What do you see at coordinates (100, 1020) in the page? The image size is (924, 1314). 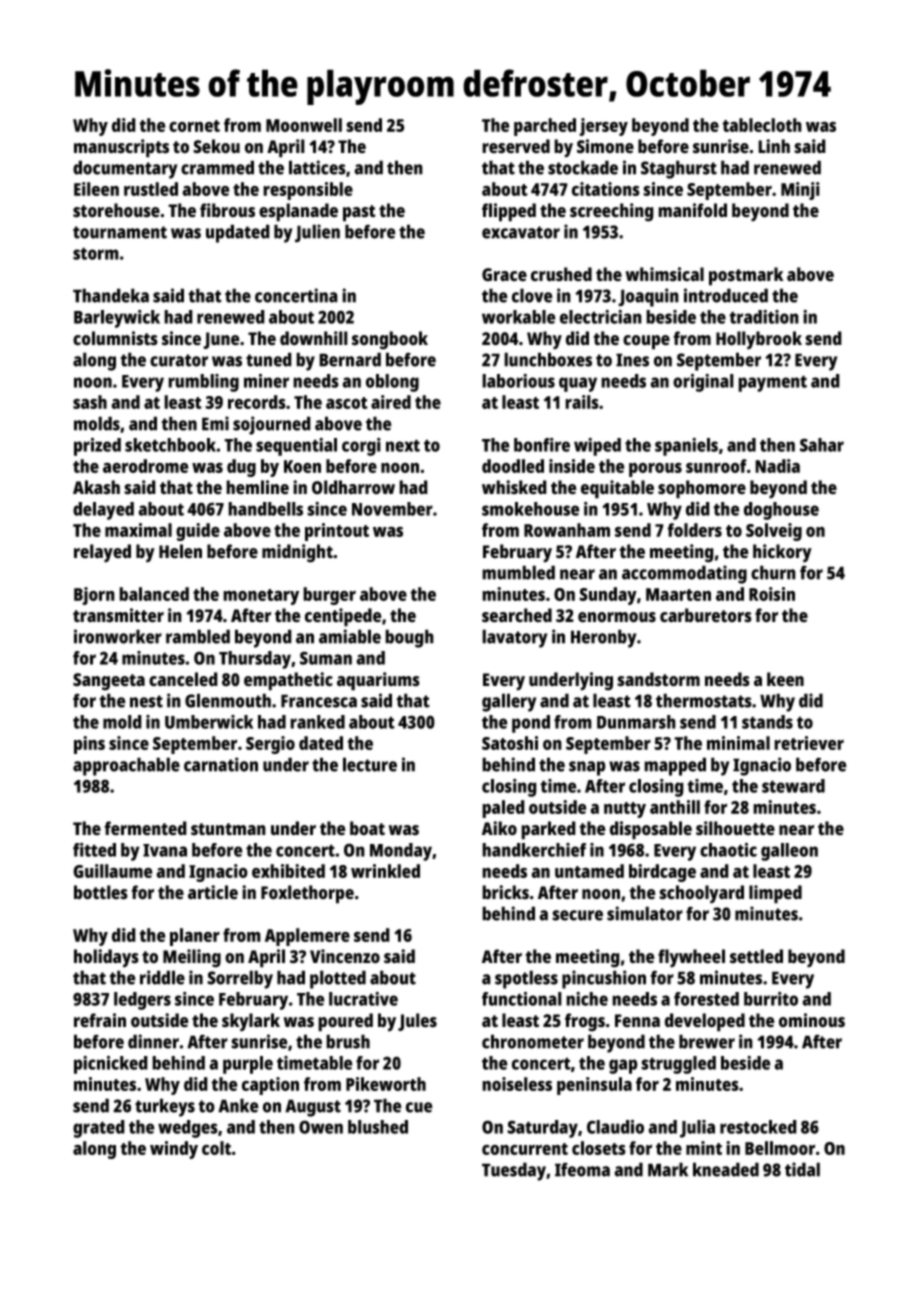 I see `refrain` at bounding box center [100, 1020].
